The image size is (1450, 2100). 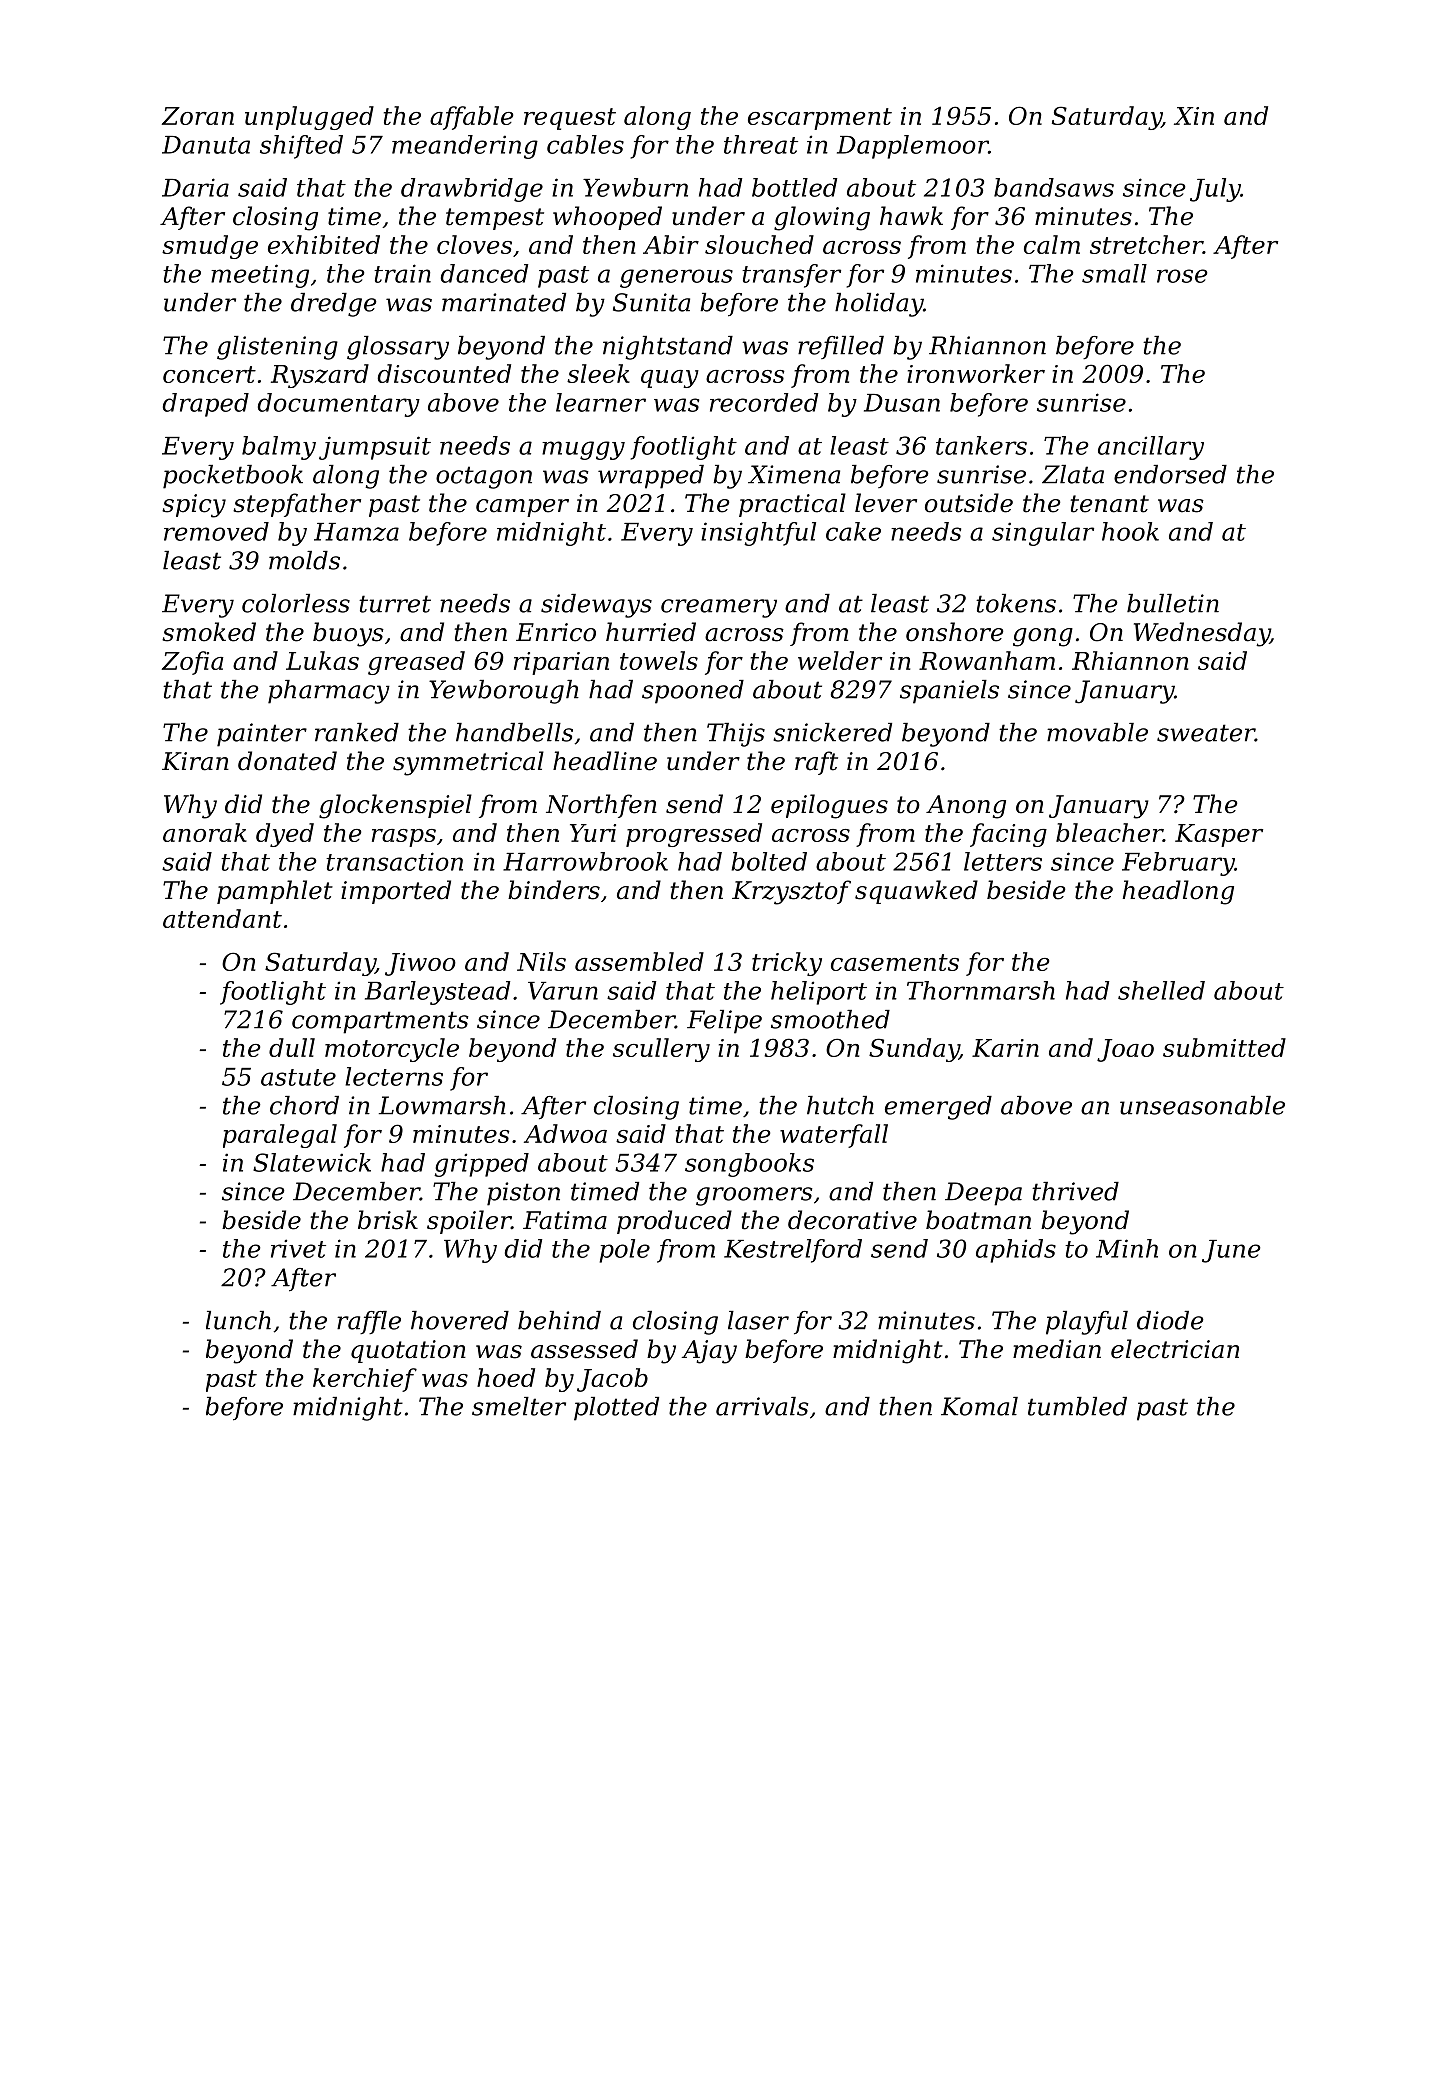 I want to click on tankers, so click(x=981, y=445).
